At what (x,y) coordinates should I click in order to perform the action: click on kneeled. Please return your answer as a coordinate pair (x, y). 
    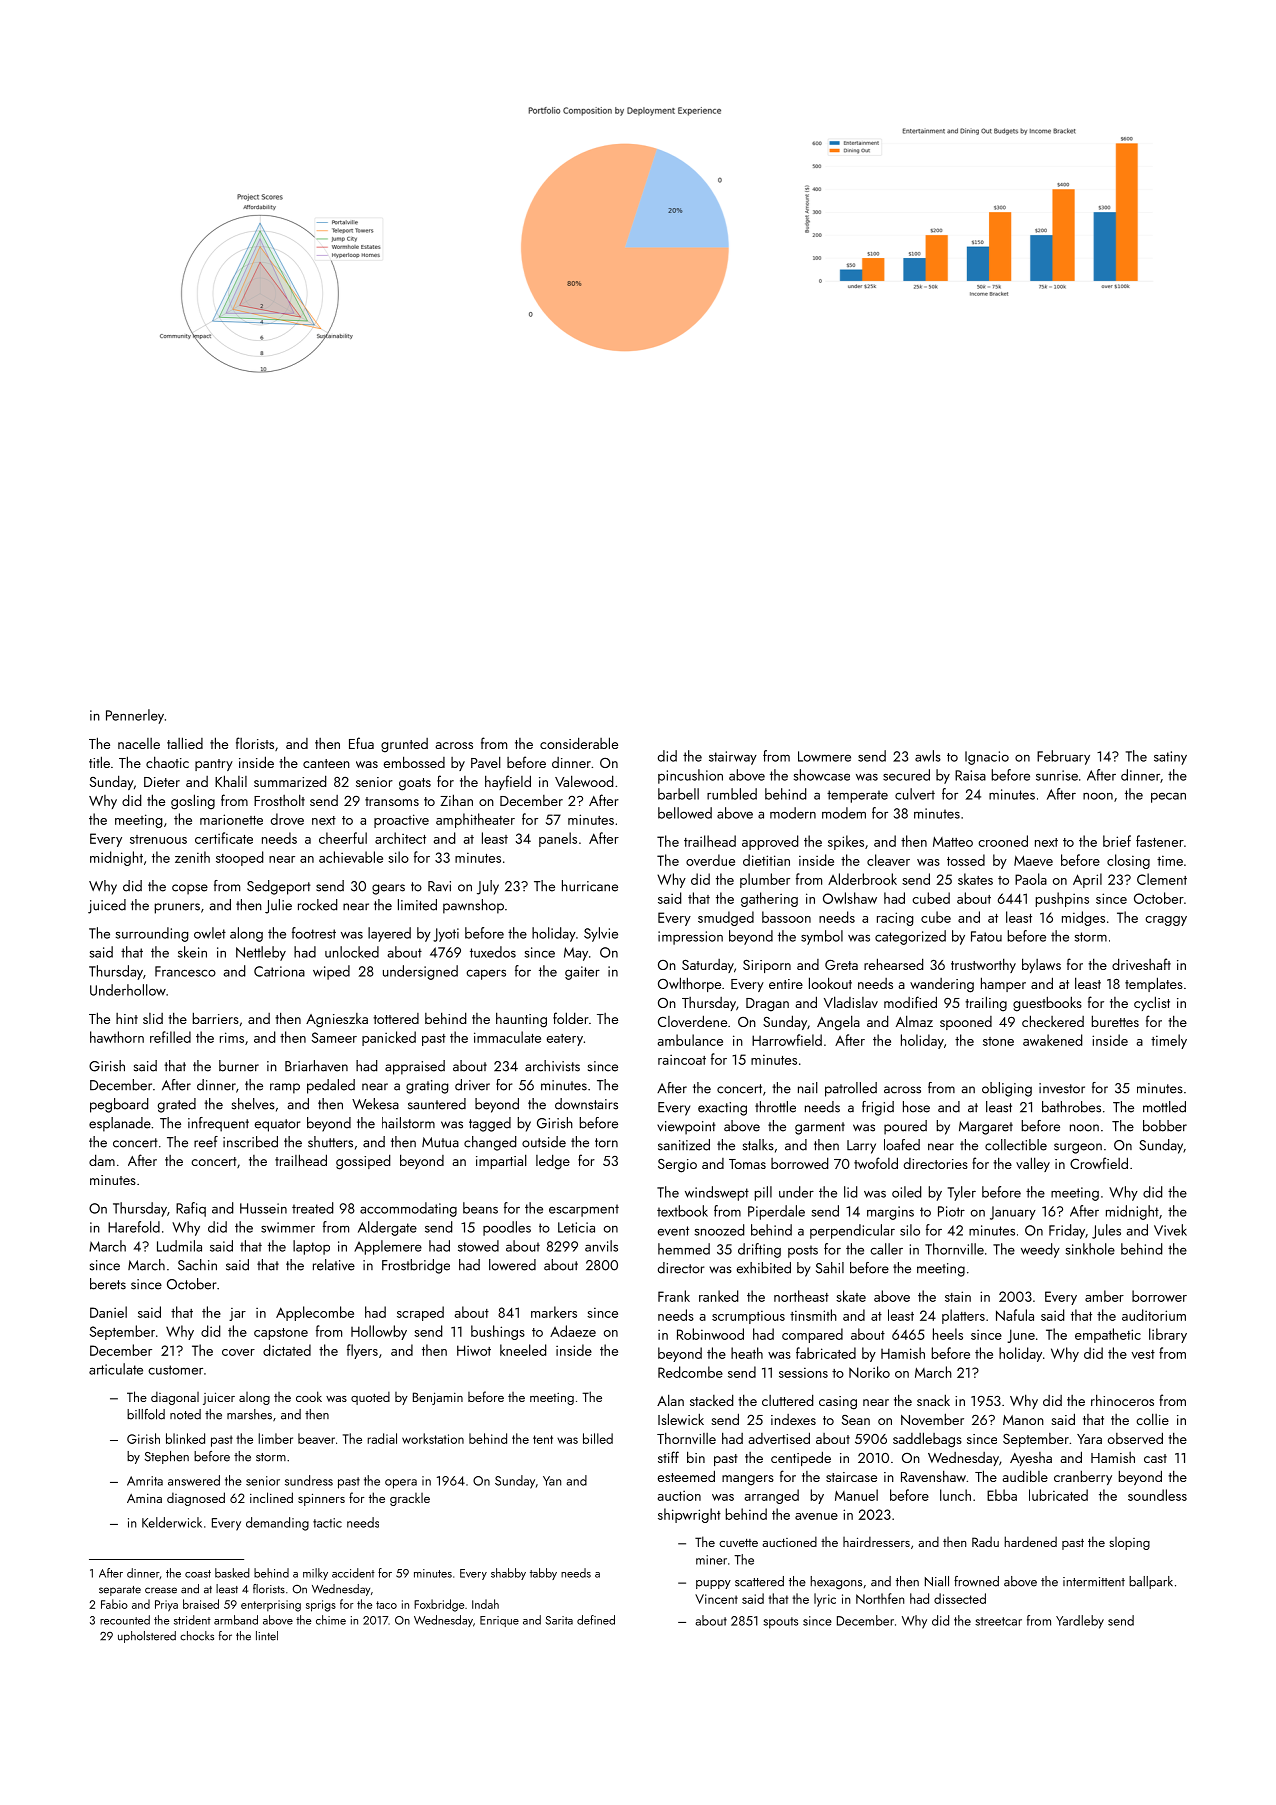
    Looking at the image, I should click on (523, 1350).
